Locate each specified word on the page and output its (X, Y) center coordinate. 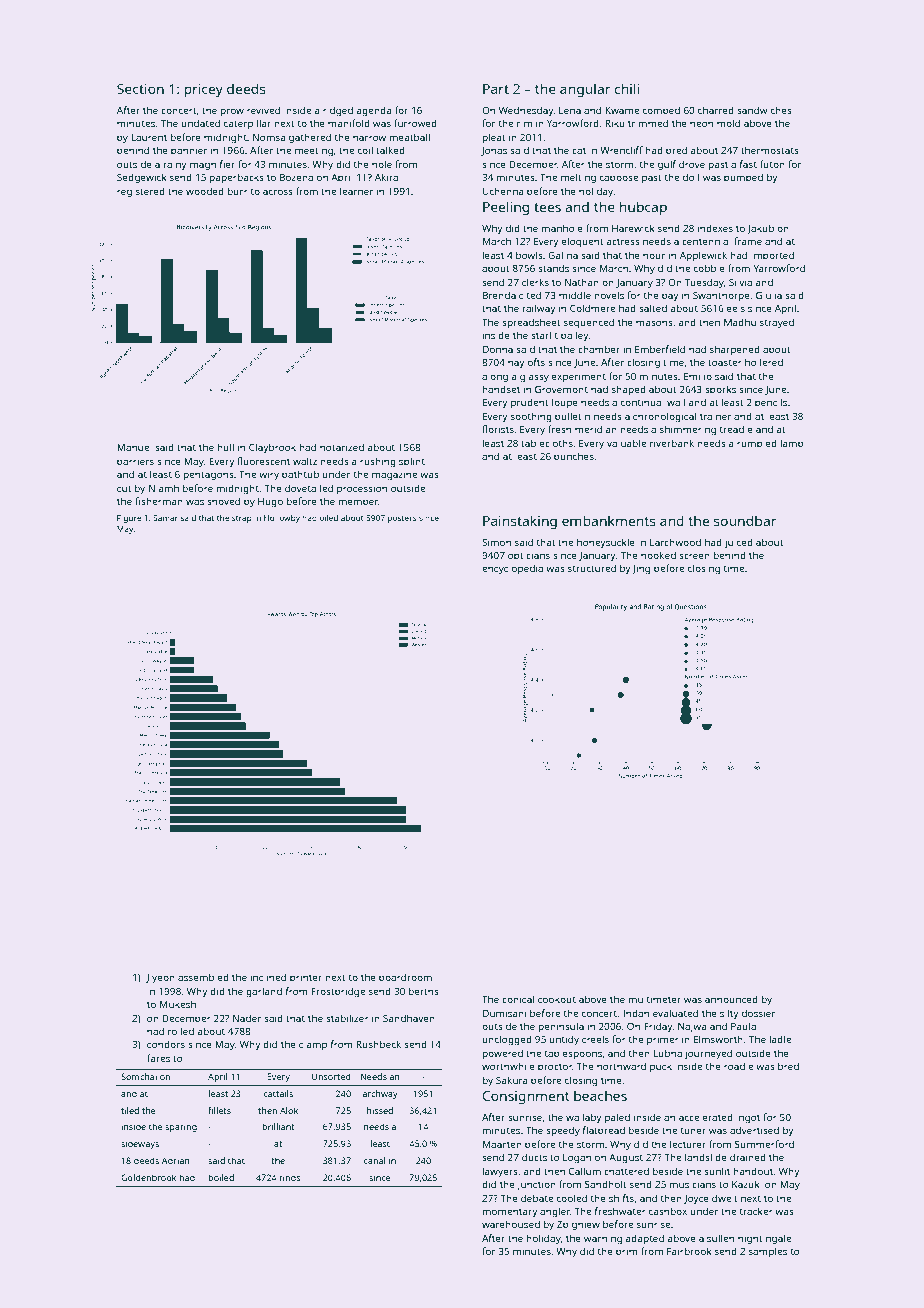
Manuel (134, 447)
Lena (570, 110)
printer (306, 978)
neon (701, 124)
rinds (290, 1177)
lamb (792, 443)
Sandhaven (409, 1018)
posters (402, 519)
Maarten (502, 1144)
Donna (498, 349)
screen (694, 556)
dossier (758, 1013)
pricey (203, 91)
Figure (129, 519)
